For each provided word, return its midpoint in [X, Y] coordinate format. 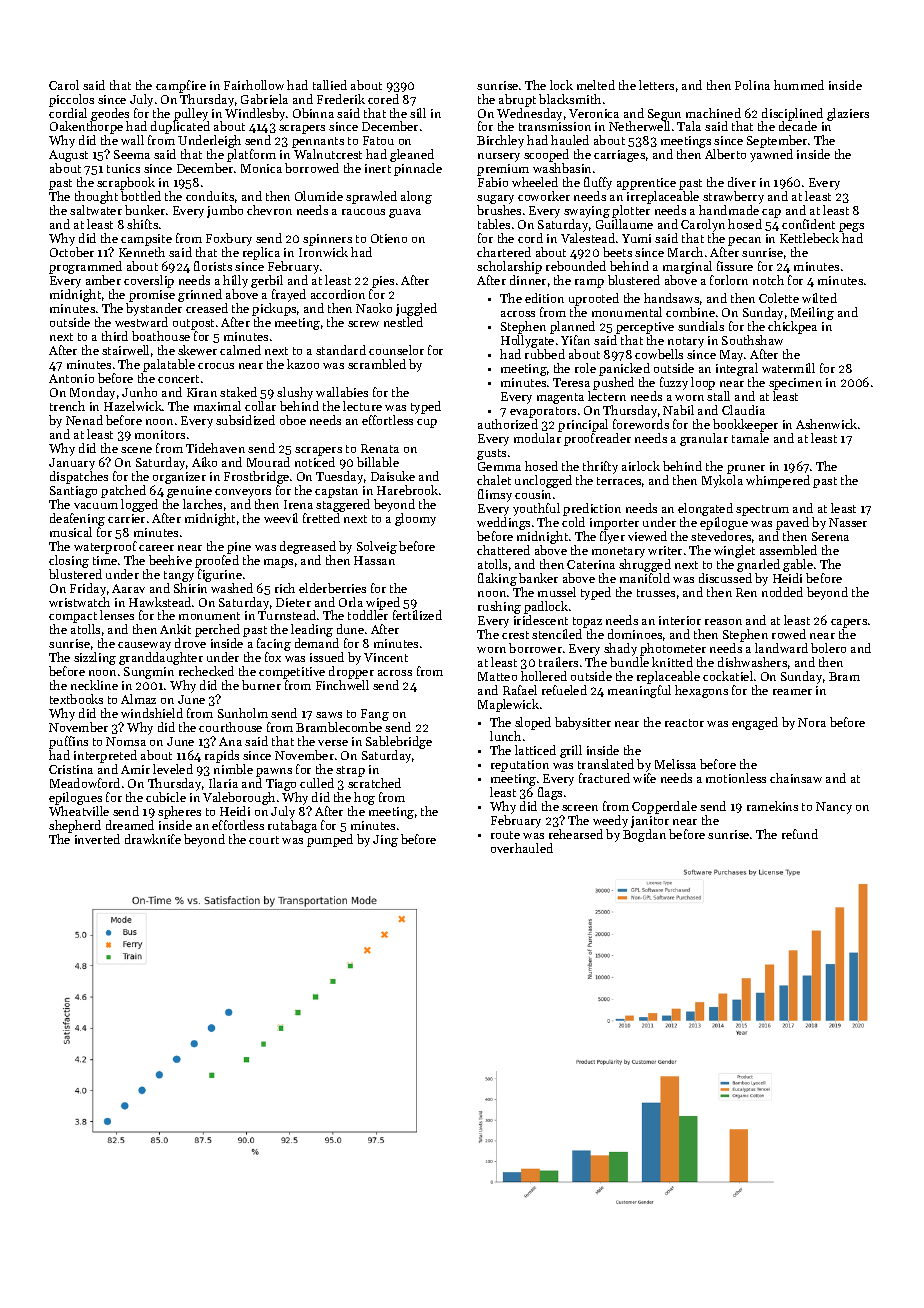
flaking [497, 579]
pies [383, 282]
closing [69, 561]
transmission [555, 126]
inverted [97, 839]
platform [251, 156]
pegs [851, 227]
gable [798, 565]
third [115, 336]
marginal [687, 267]
